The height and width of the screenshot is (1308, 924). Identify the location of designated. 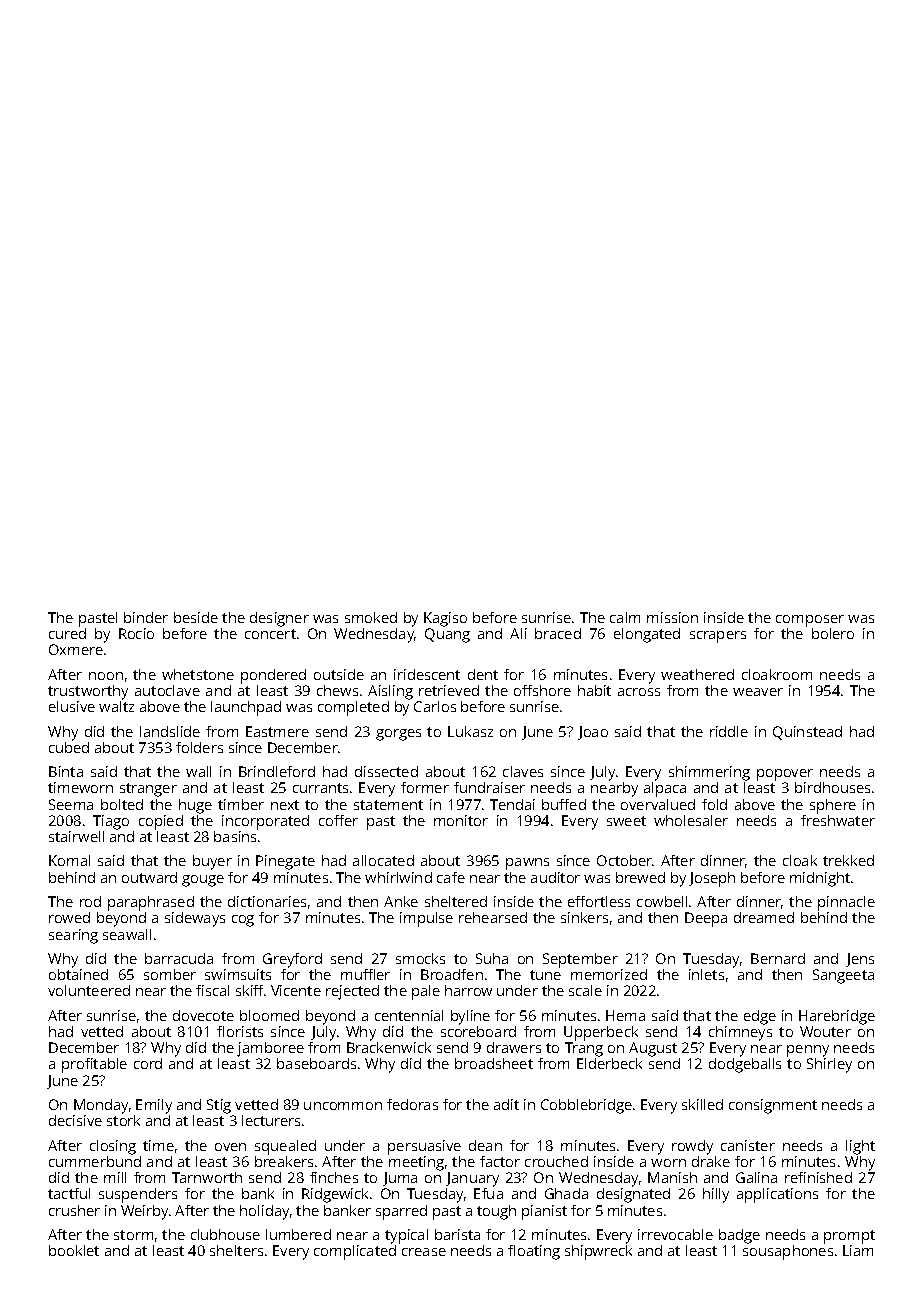
(633, 1195).
